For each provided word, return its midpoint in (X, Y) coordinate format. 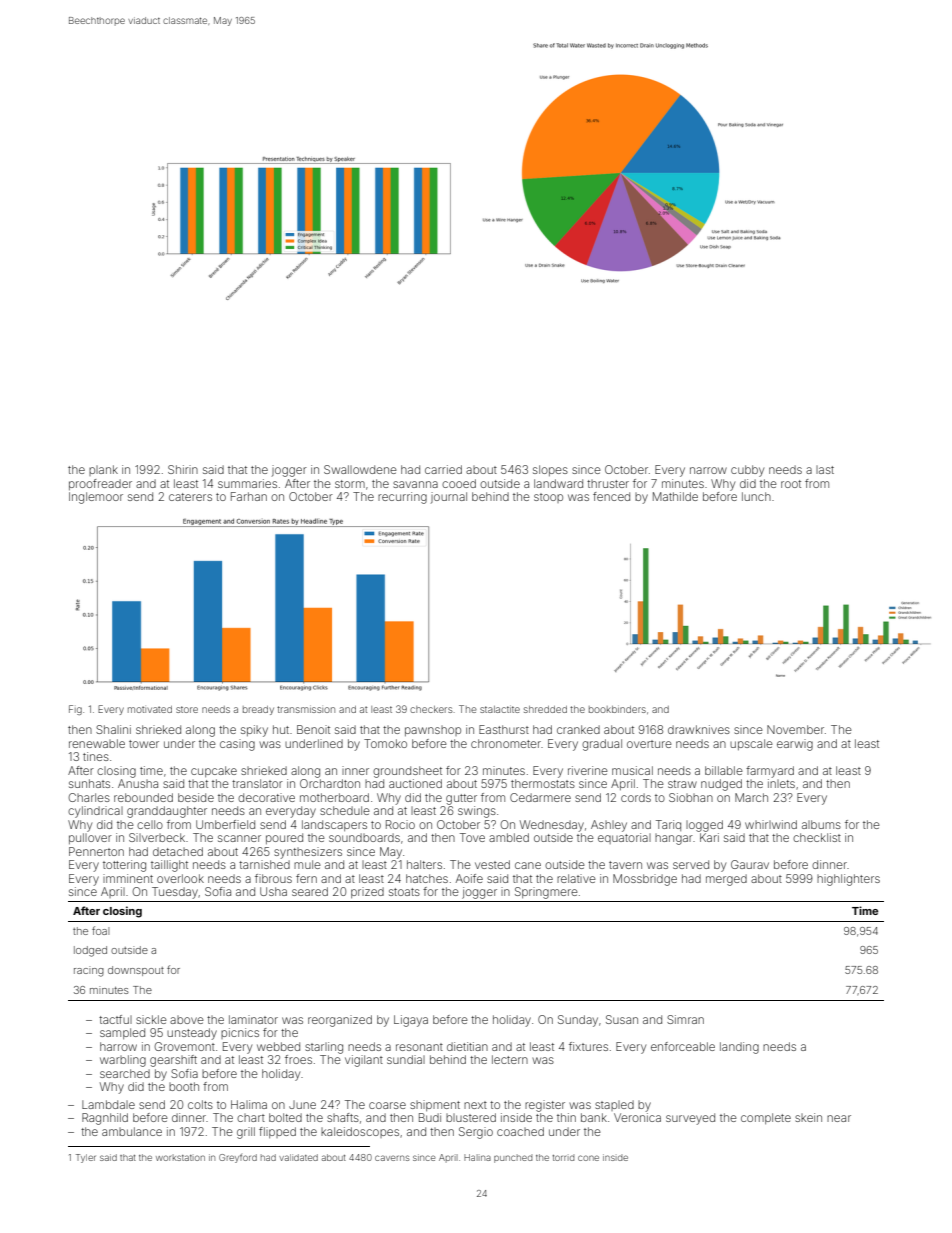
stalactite (500, 709)
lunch (756, 496)
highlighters (848, 880)
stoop (548, 498)
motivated (150, 709)
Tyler (86, 1158)
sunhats (89, 783)
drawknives (699, 729)
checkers (431, 709)
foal (100, 930)
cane (528, 865)
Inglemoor (96, 498)
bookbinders (617, 709)
